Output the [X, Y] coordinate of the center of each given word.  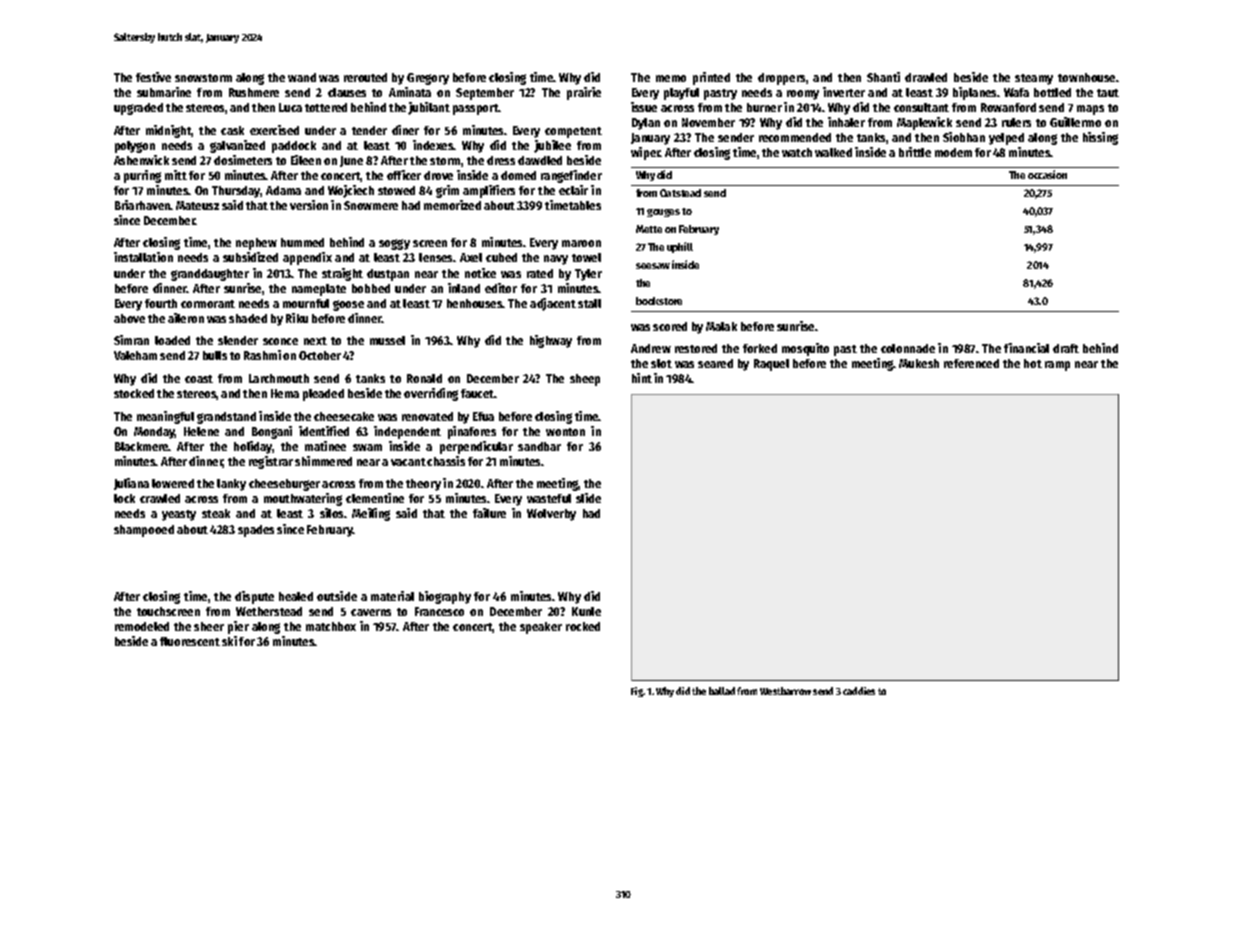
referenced [971, 363]
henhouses [475, 303]
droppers [781, 79]
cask [232, 130]
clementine [375, 498]
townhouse [1086, 77]
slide [588, 498]
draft [1066, 348]
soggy [394, 244]
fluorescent [190, 641]
